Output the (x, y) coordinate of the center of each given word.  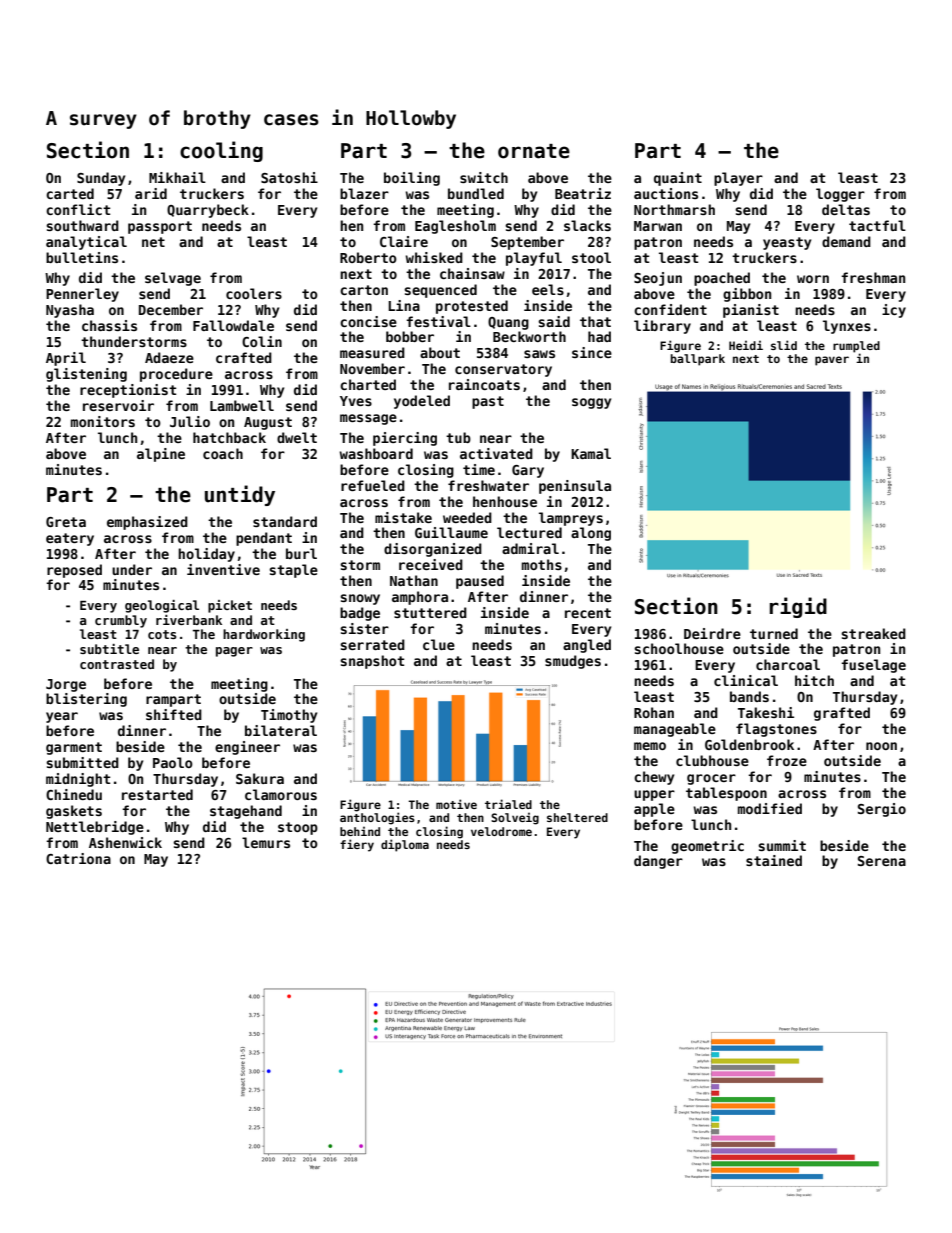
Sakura (260, 778)
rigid (798, 607)
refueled (373, 485)
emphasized (147, 523)
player (738, 179)
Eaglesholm (455, 227)
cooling (221, 151)
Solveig (515, 818)
